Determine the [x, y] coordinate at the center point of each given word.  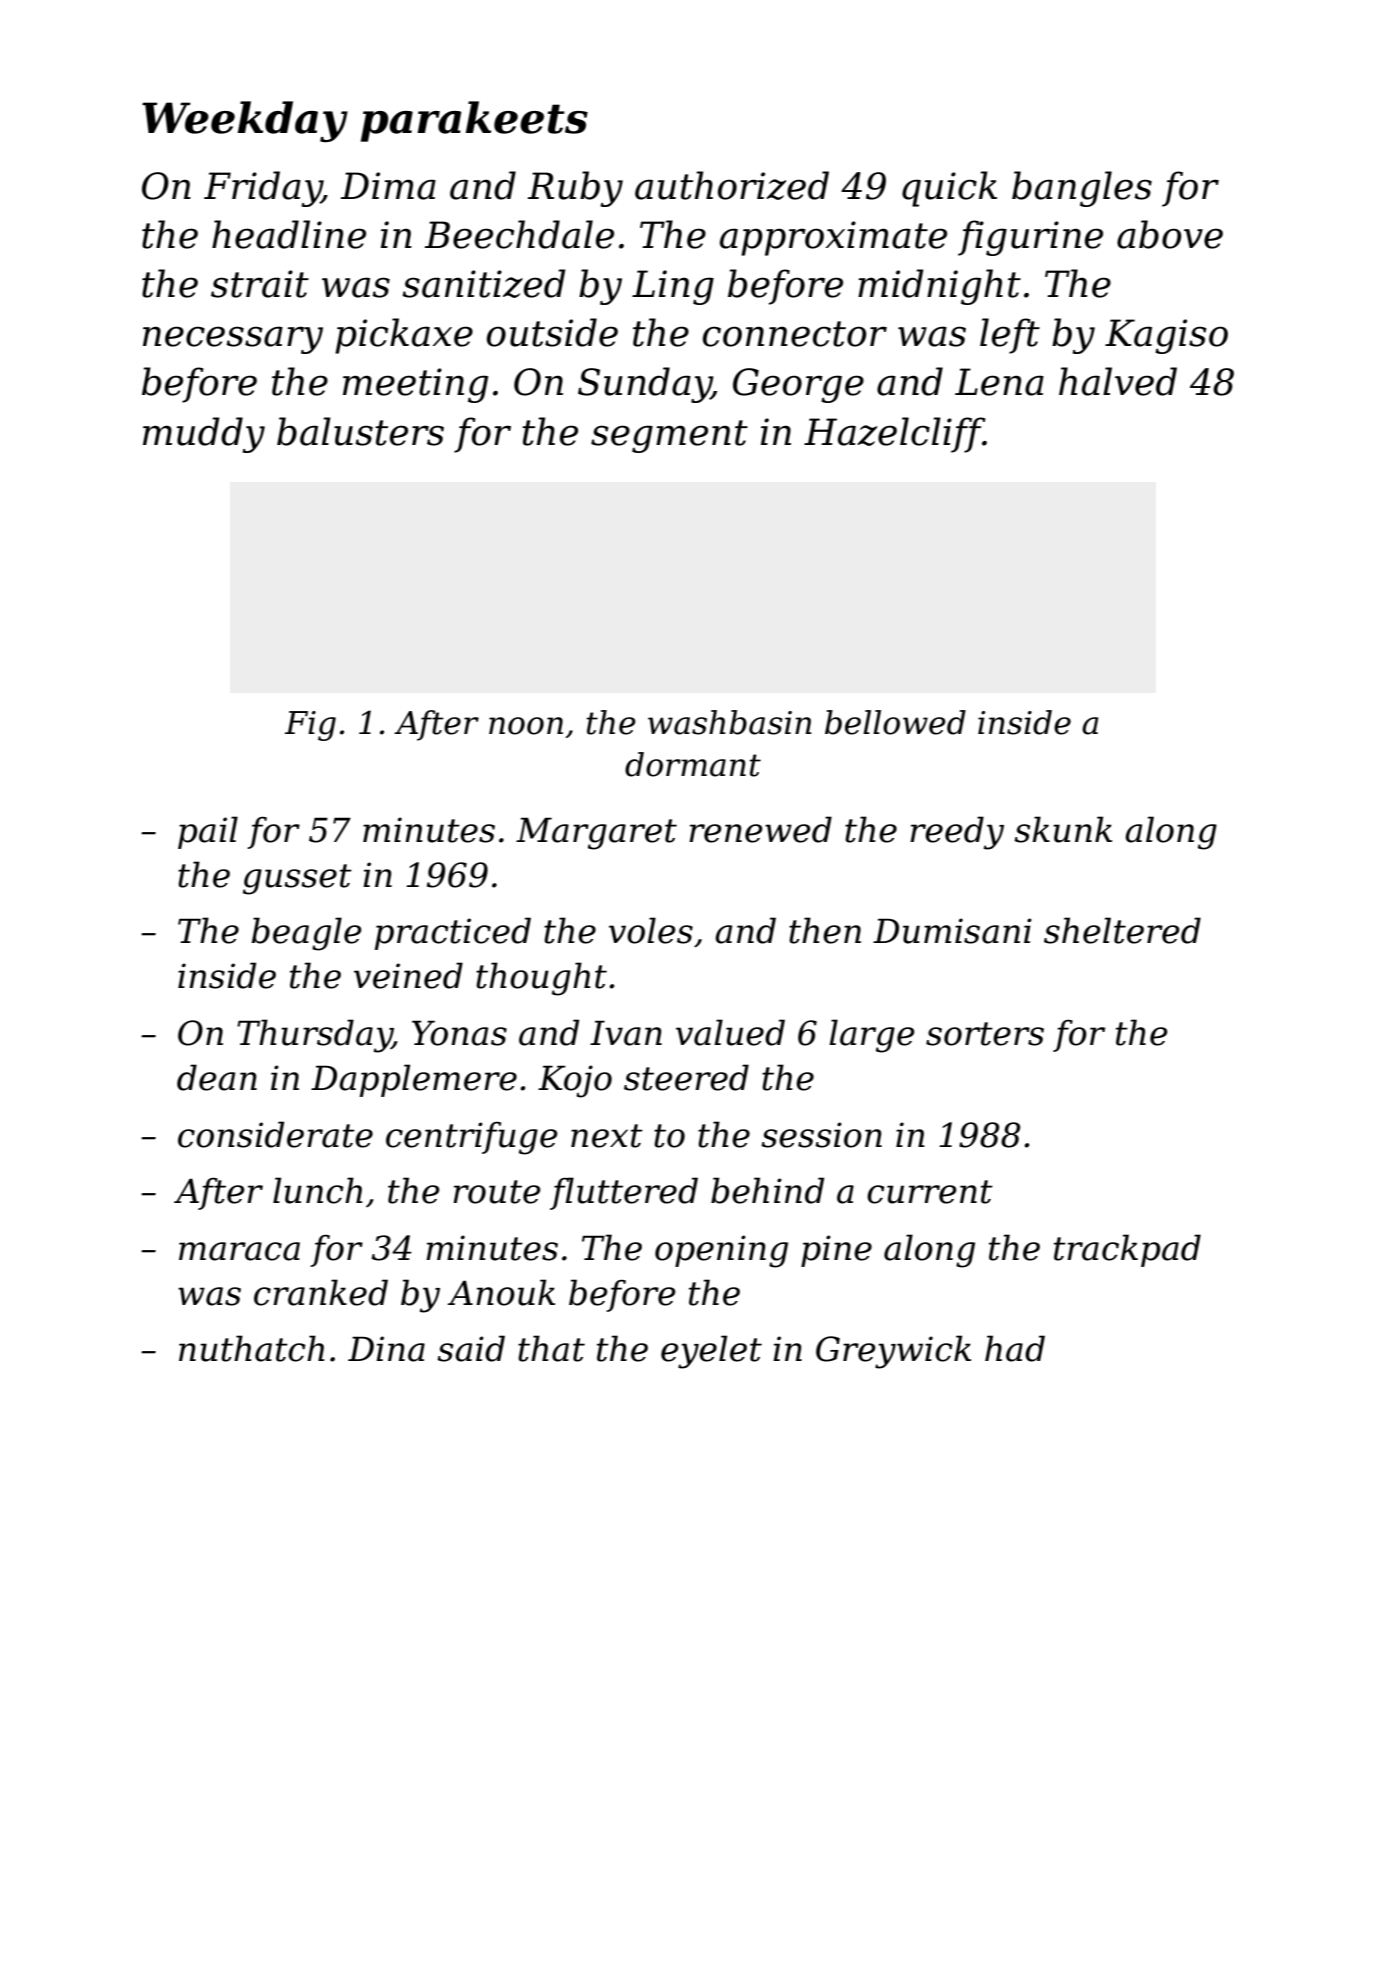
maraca [239, 1251]
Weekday [245, 121]
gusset [297, 879]
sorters [985, 1034]
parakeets [474, 121]
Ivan [626, 1033]
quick [949, 189]
